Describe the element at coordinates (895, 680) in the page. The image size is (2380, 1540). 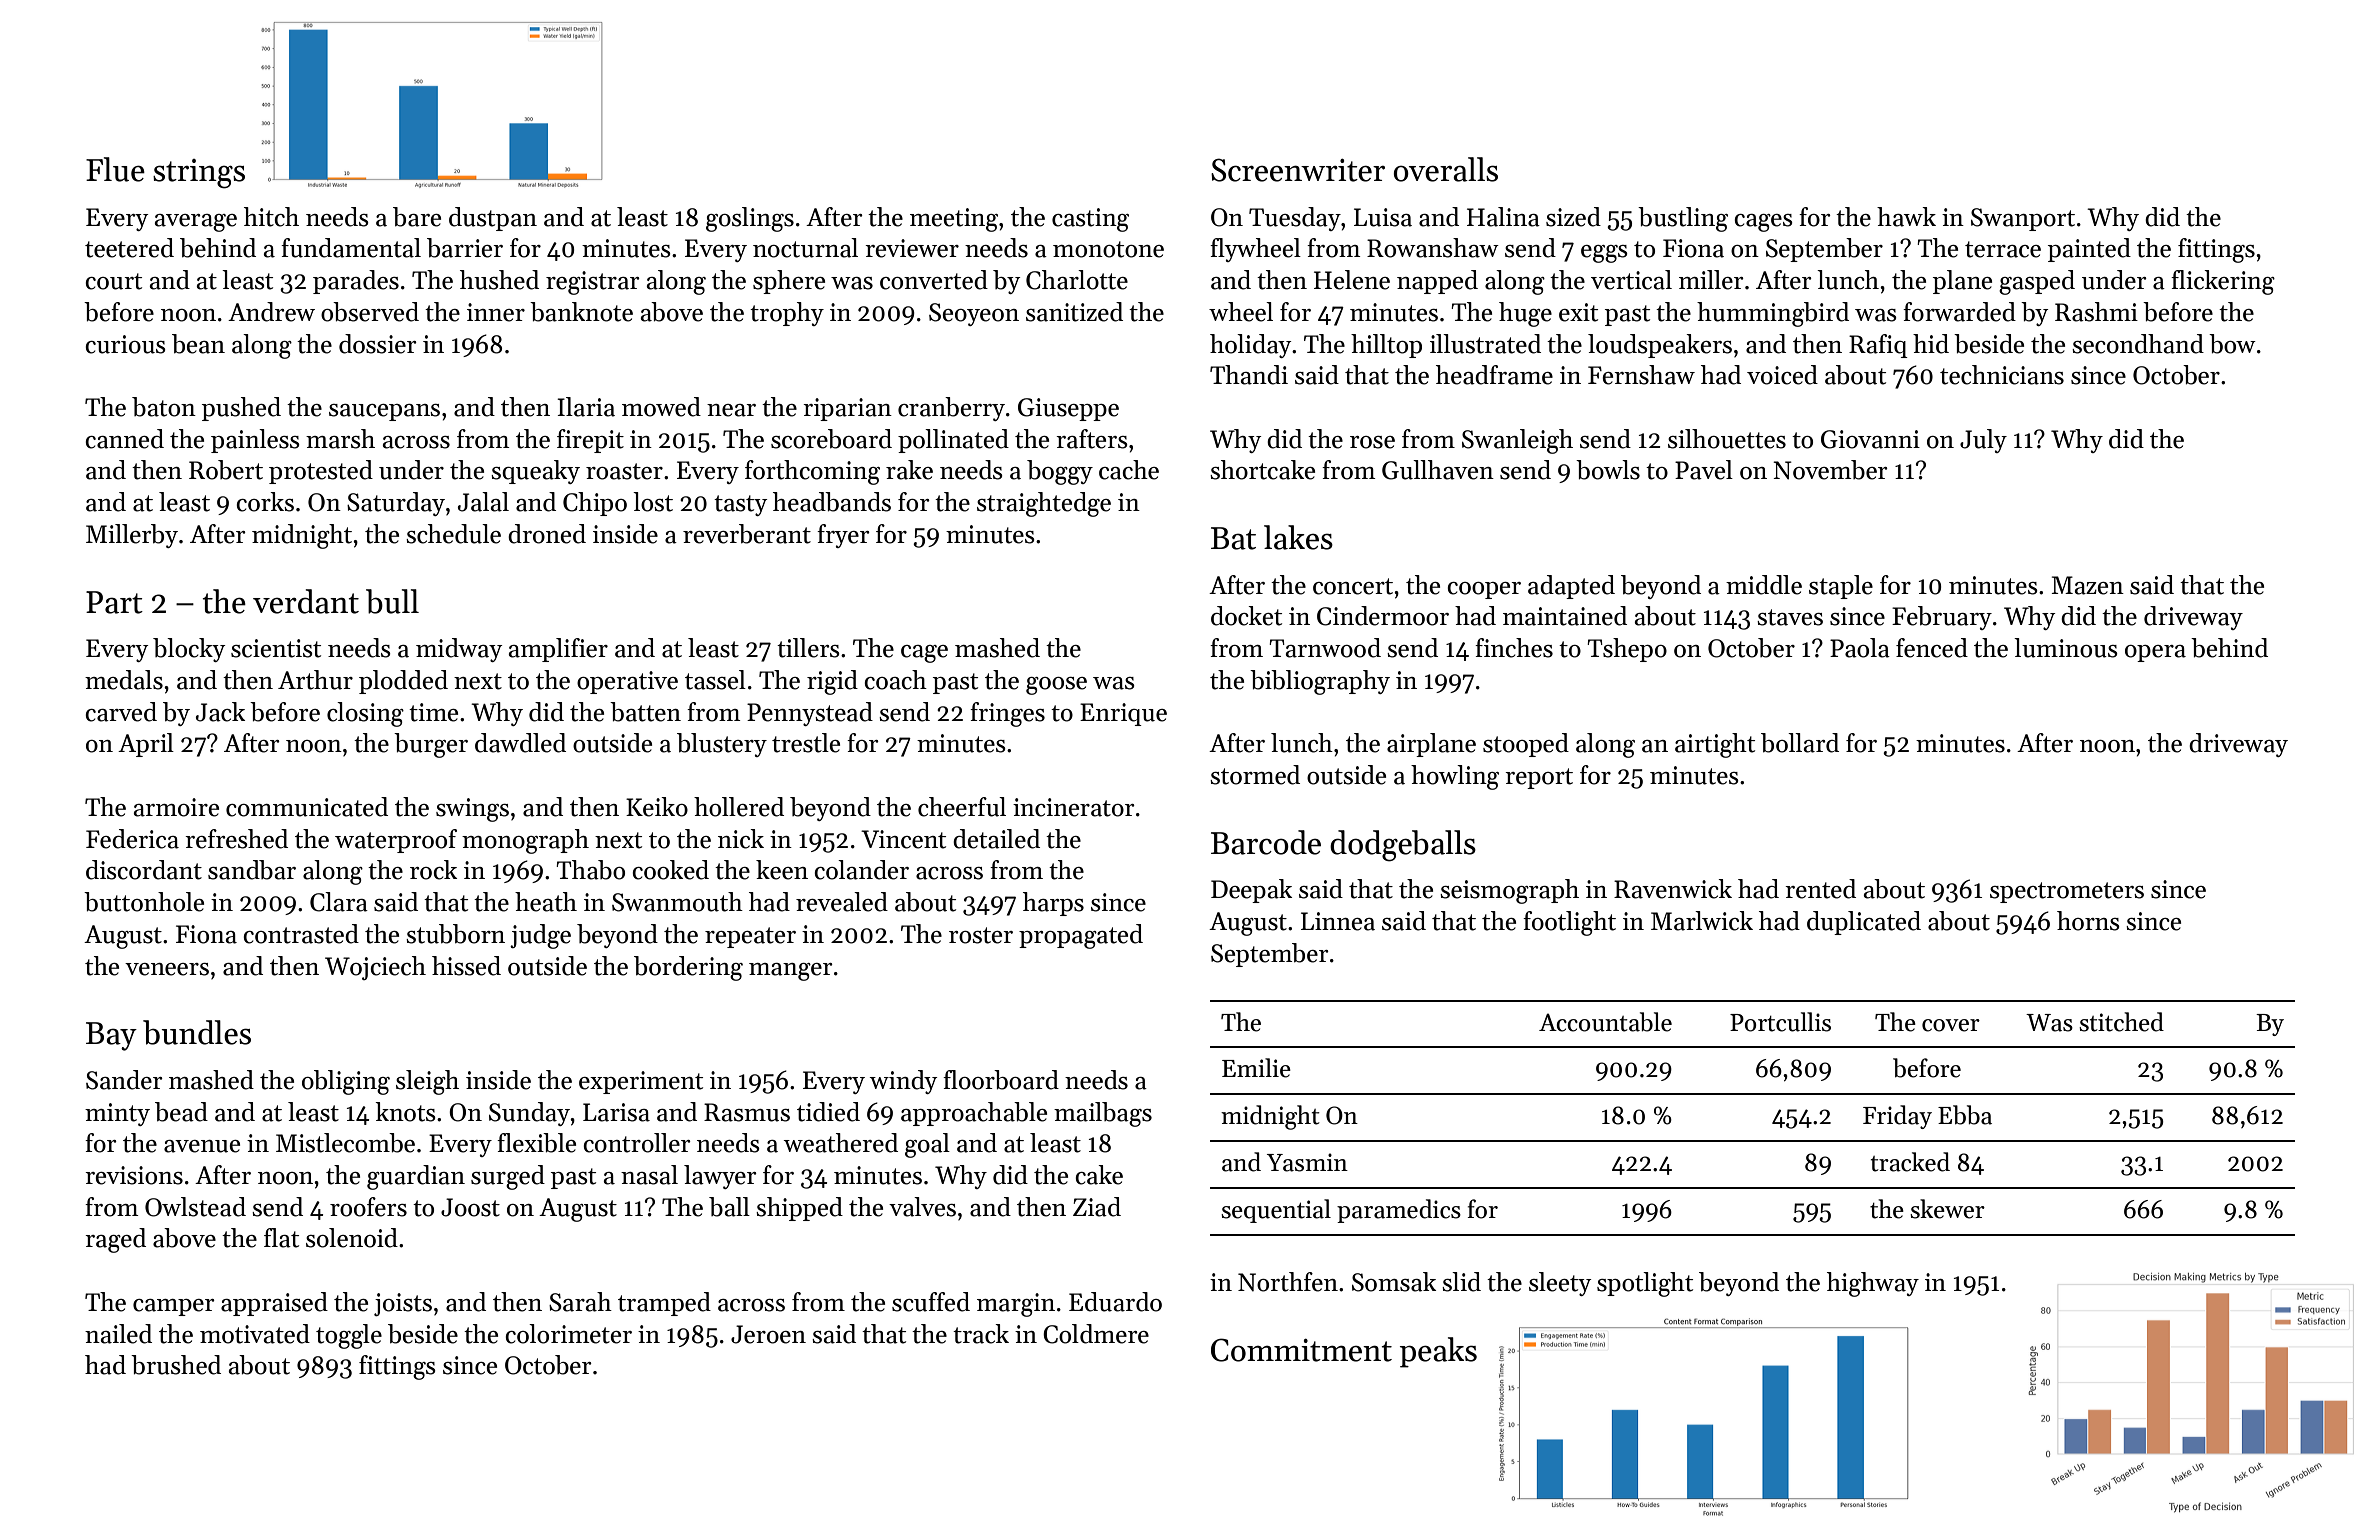
I see `coach` at that location.
